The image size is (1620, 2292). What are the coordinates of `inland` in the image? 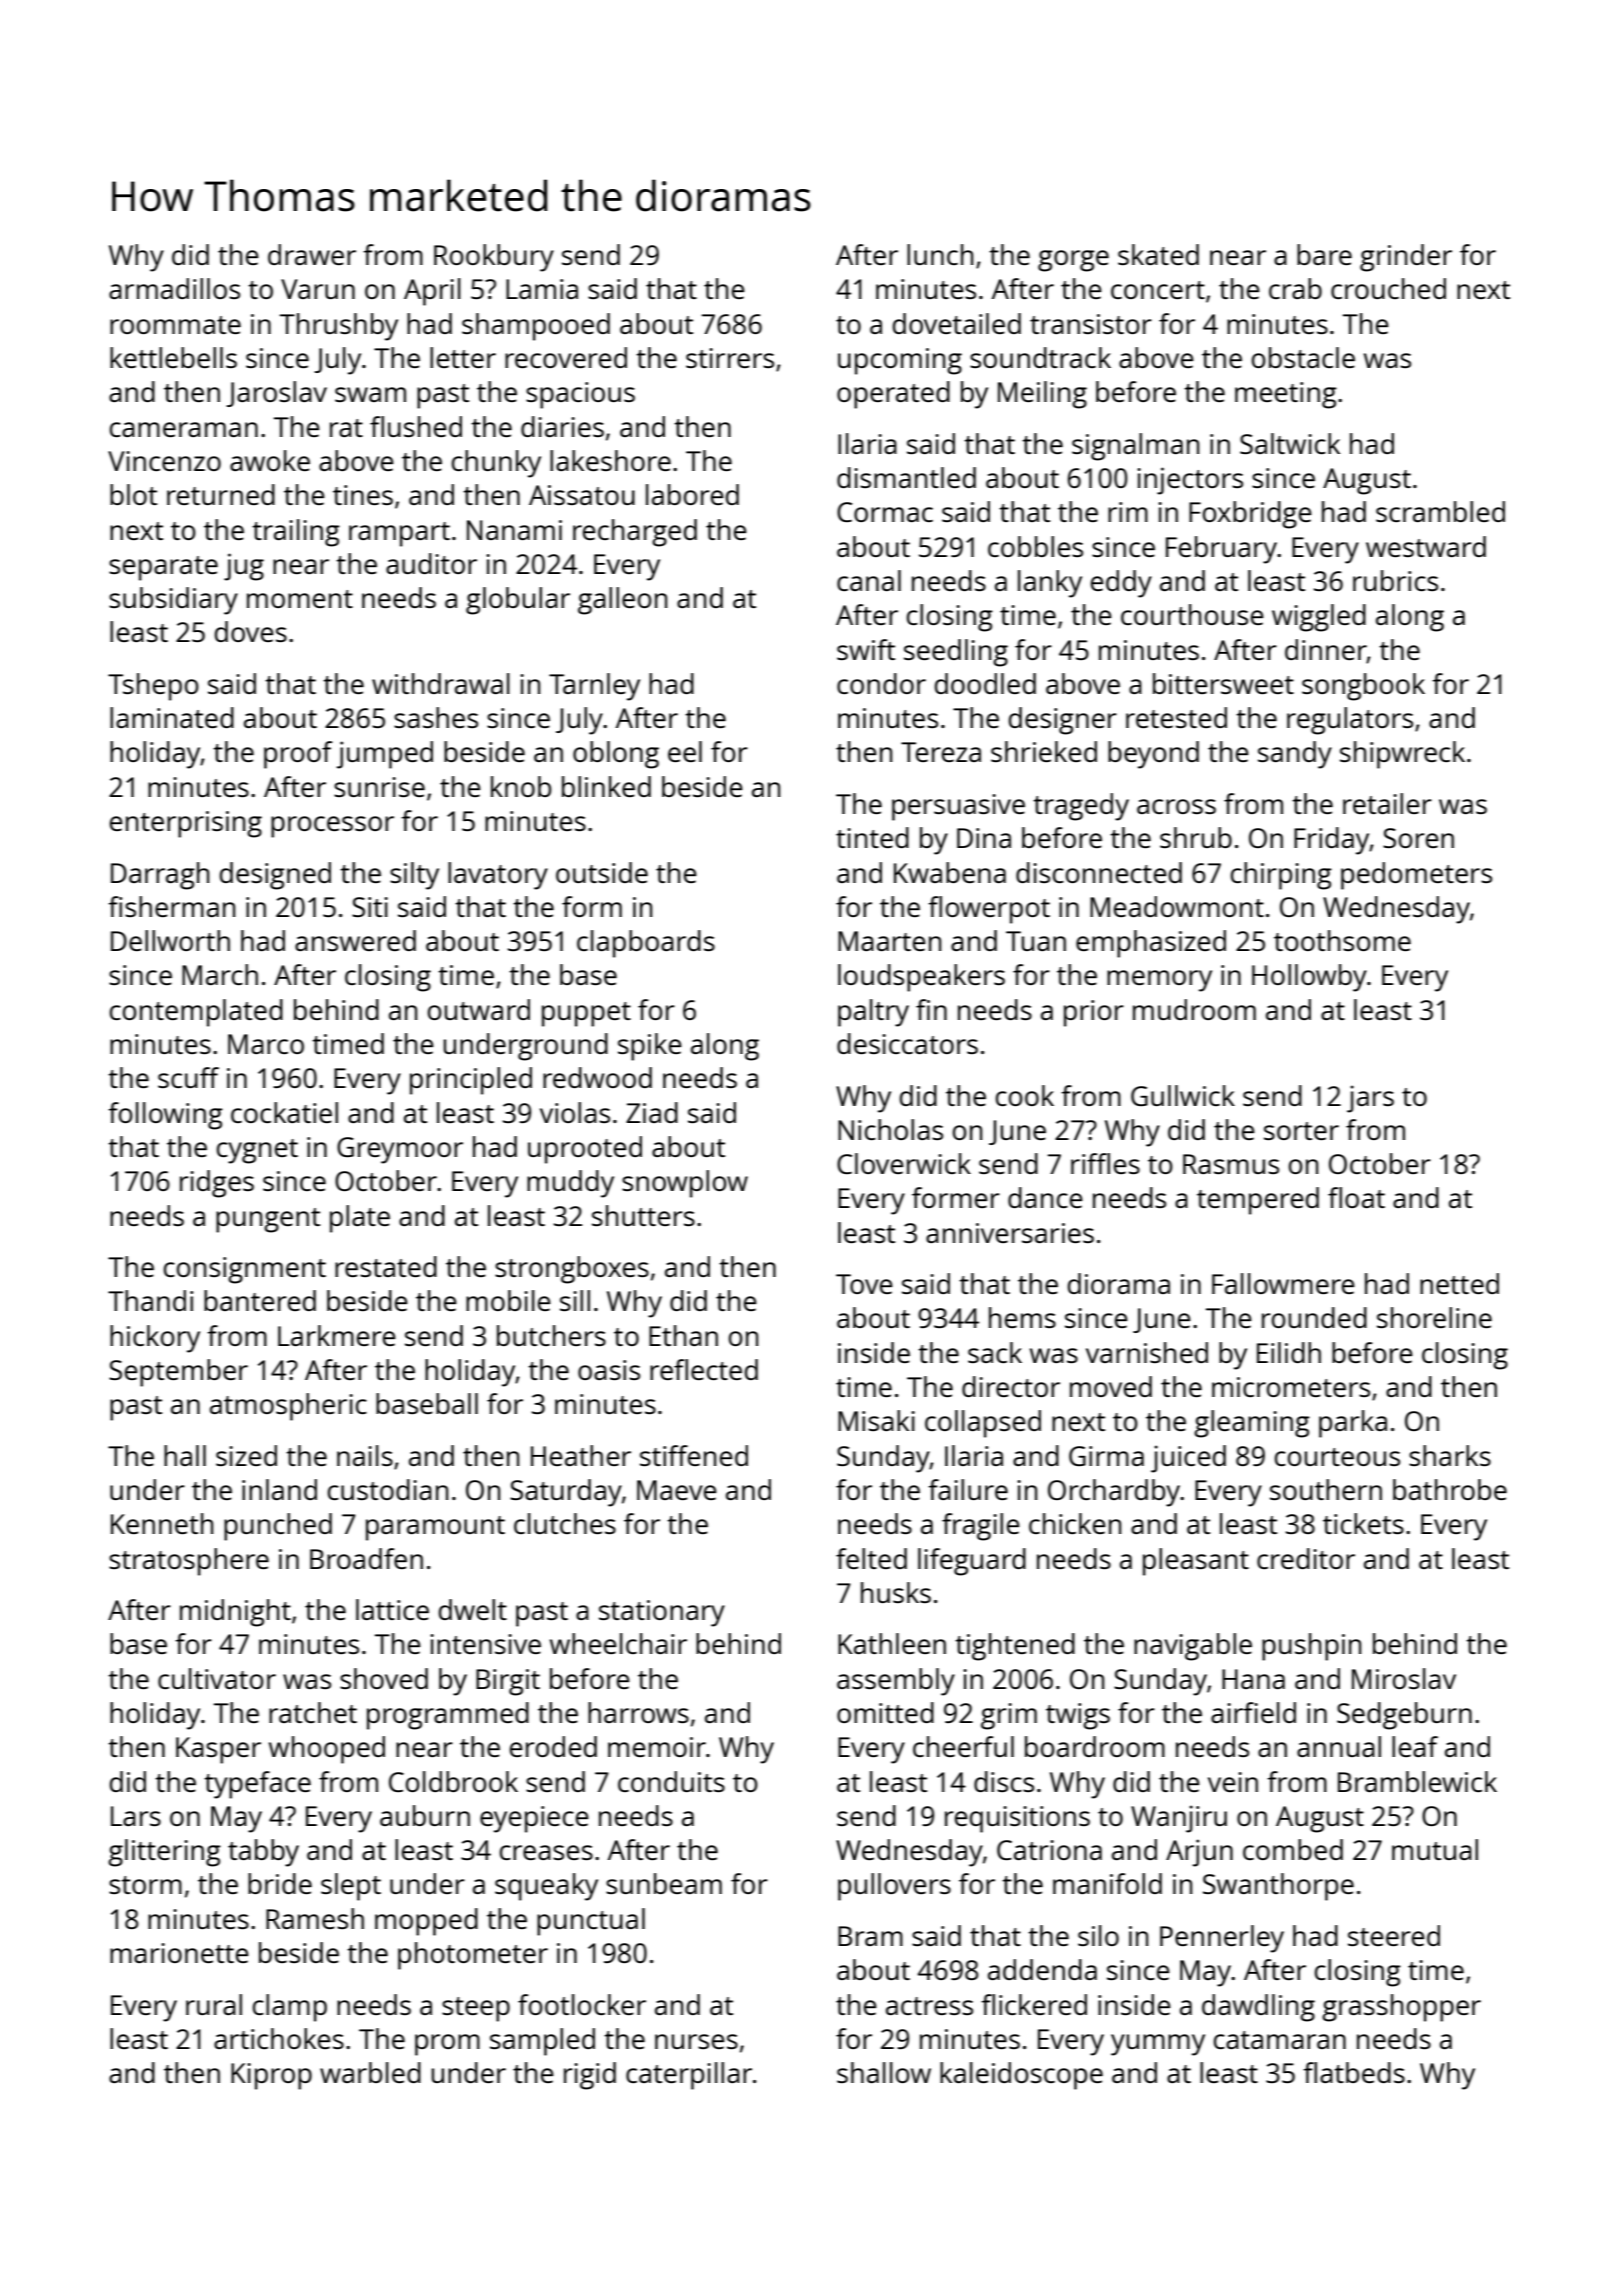 It's located at (279, 1489).
